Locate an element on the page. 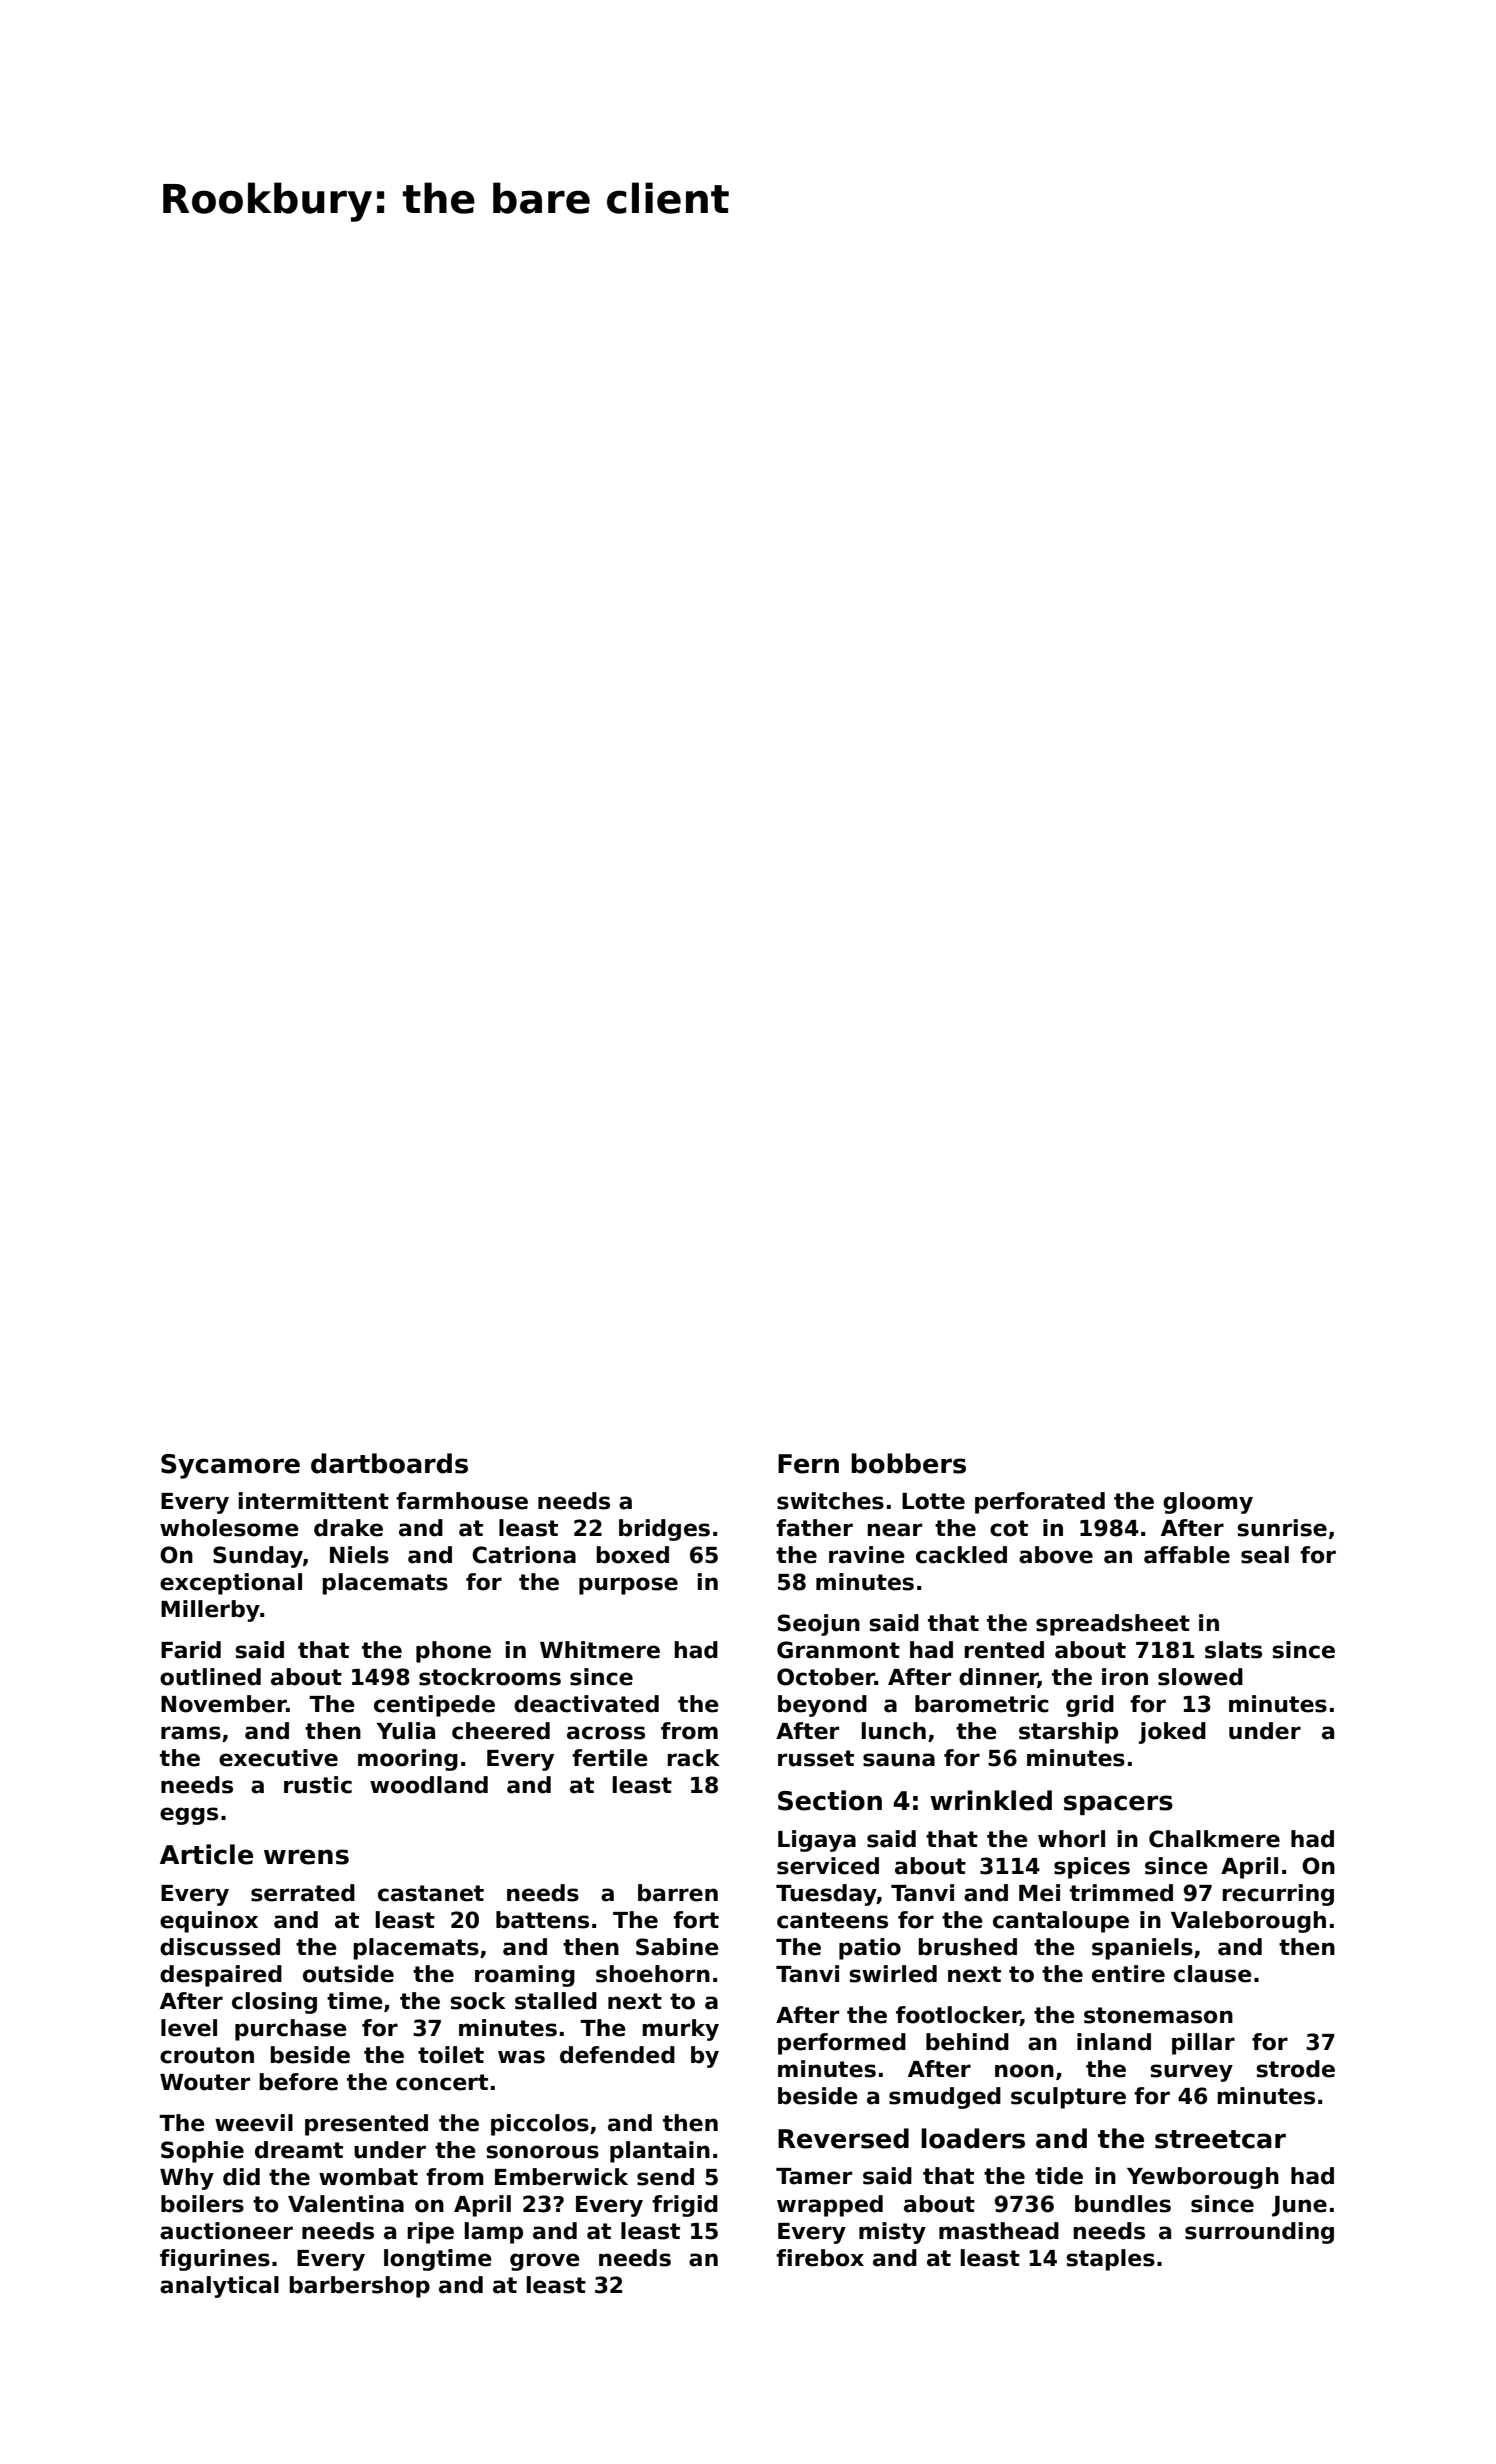  Article is located at coordinates (206, 1854).
